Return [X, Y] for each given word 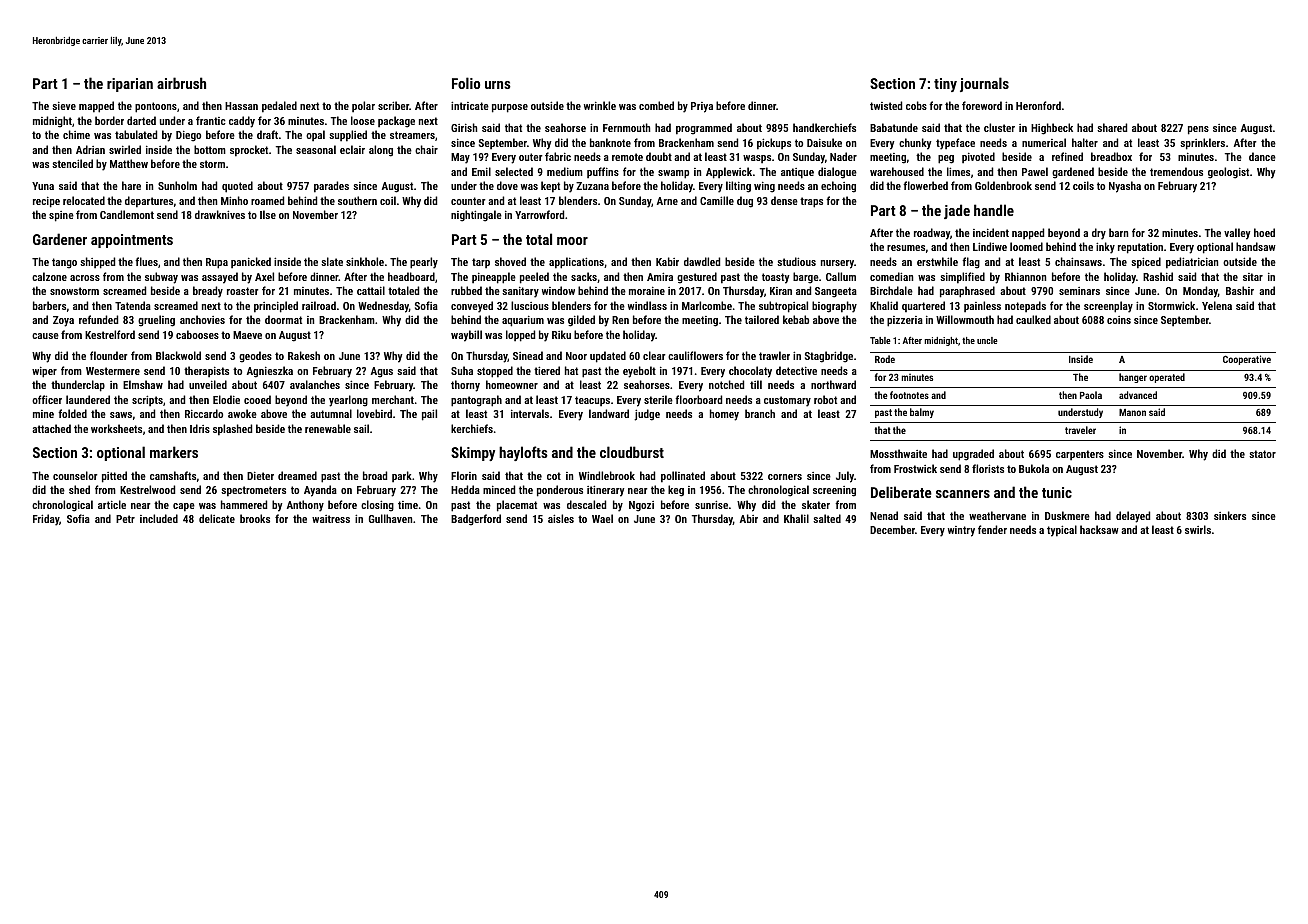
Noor [576, 356]
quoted [237, 187]
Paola [1091, 395]
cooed [257, 399]
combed [656, 105]
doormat [283, 319]
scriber [393, 105]
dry [1099, 234]
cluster [999, 127]
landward [609, 413]
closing [377, 506]
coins [1119, 320]
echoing [838, 187]
